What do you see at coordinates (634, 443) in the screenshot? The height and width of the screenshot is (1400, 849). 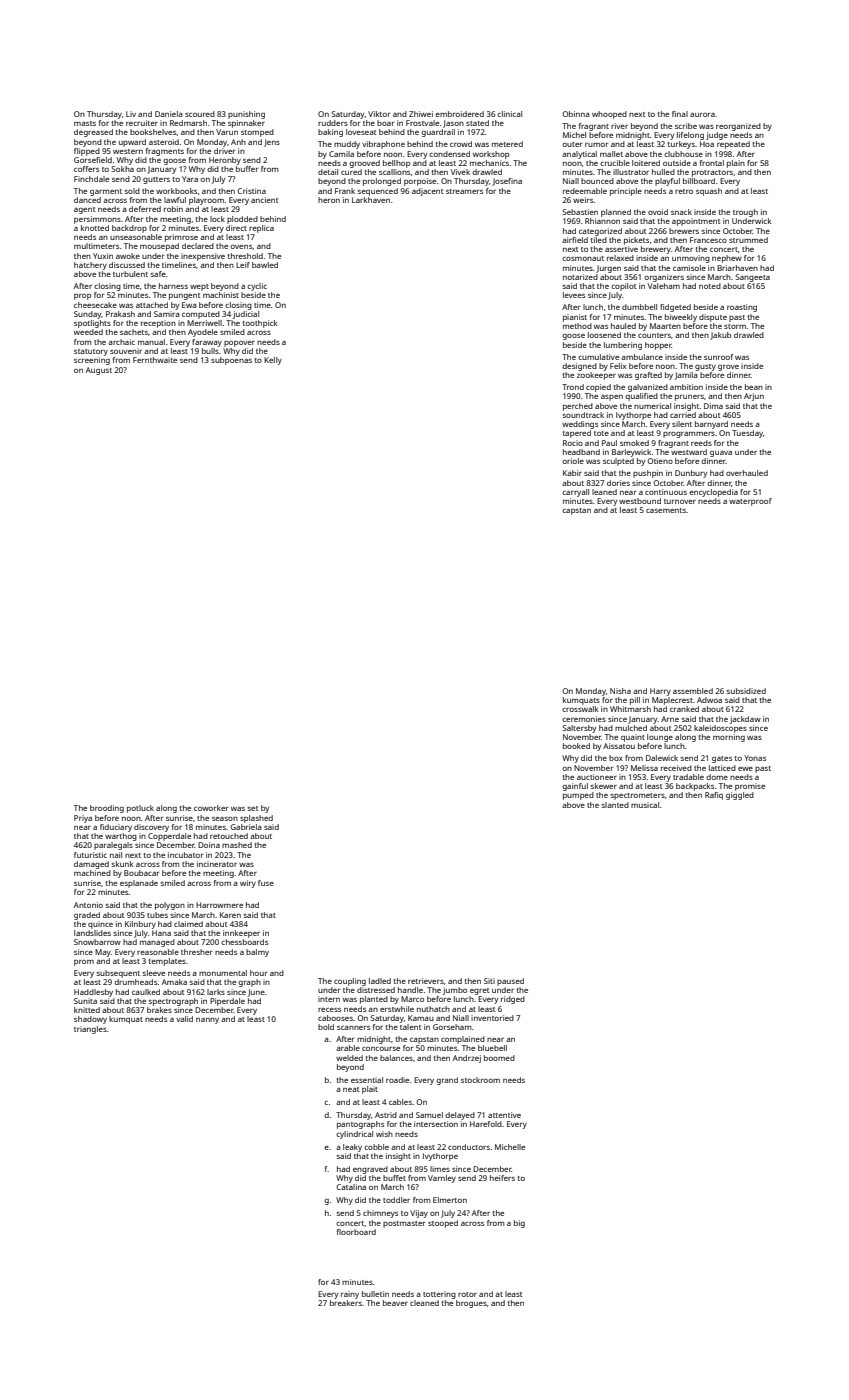 I see `smoked` at bounding box center [634, 443].
